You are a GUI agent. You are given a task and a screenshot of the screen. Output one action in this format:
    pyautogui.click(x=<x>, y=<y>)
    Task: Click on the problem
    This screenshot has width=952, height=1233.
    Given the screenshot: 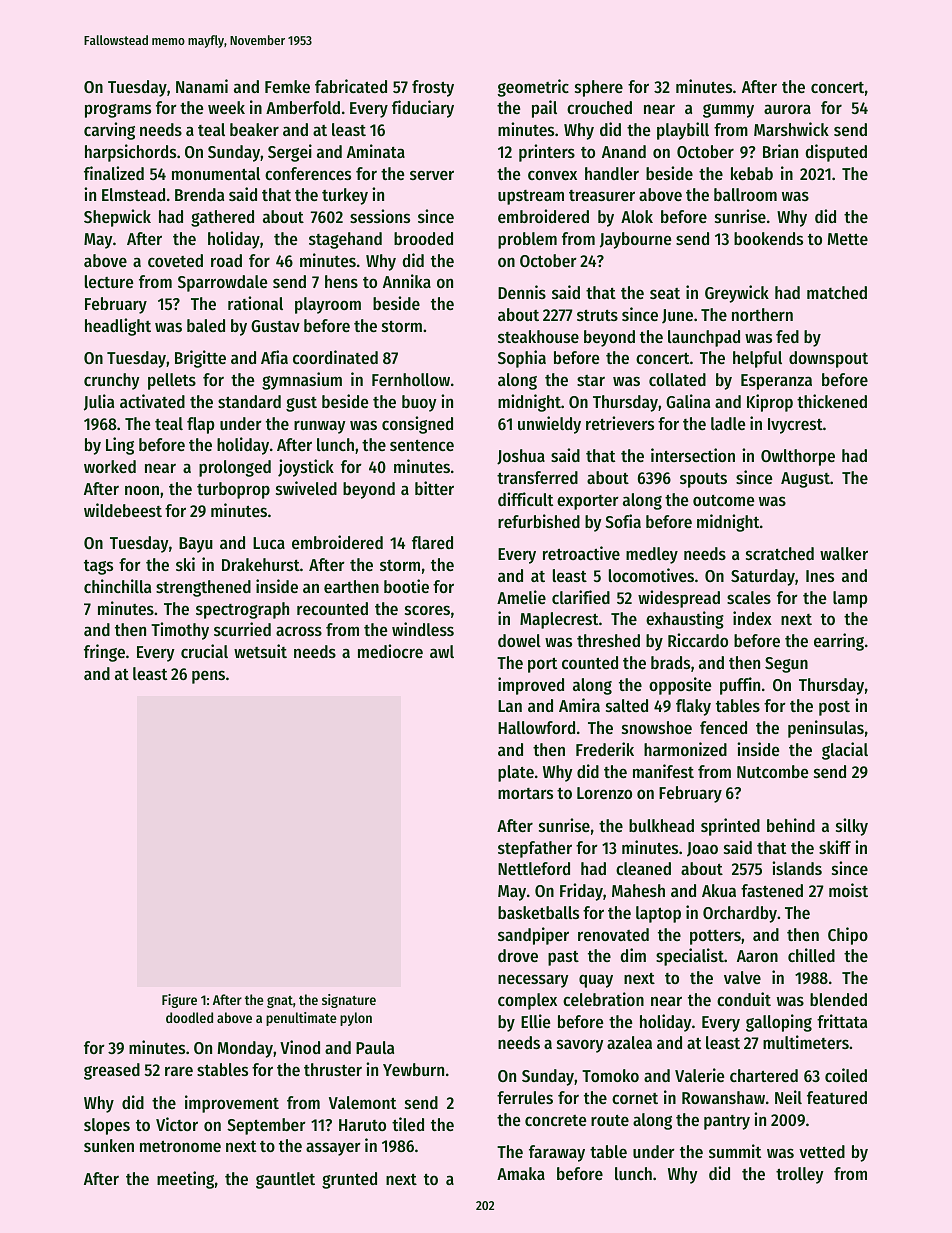 What is the action you would take?
    pyautogui.click(x=527, y=240)
